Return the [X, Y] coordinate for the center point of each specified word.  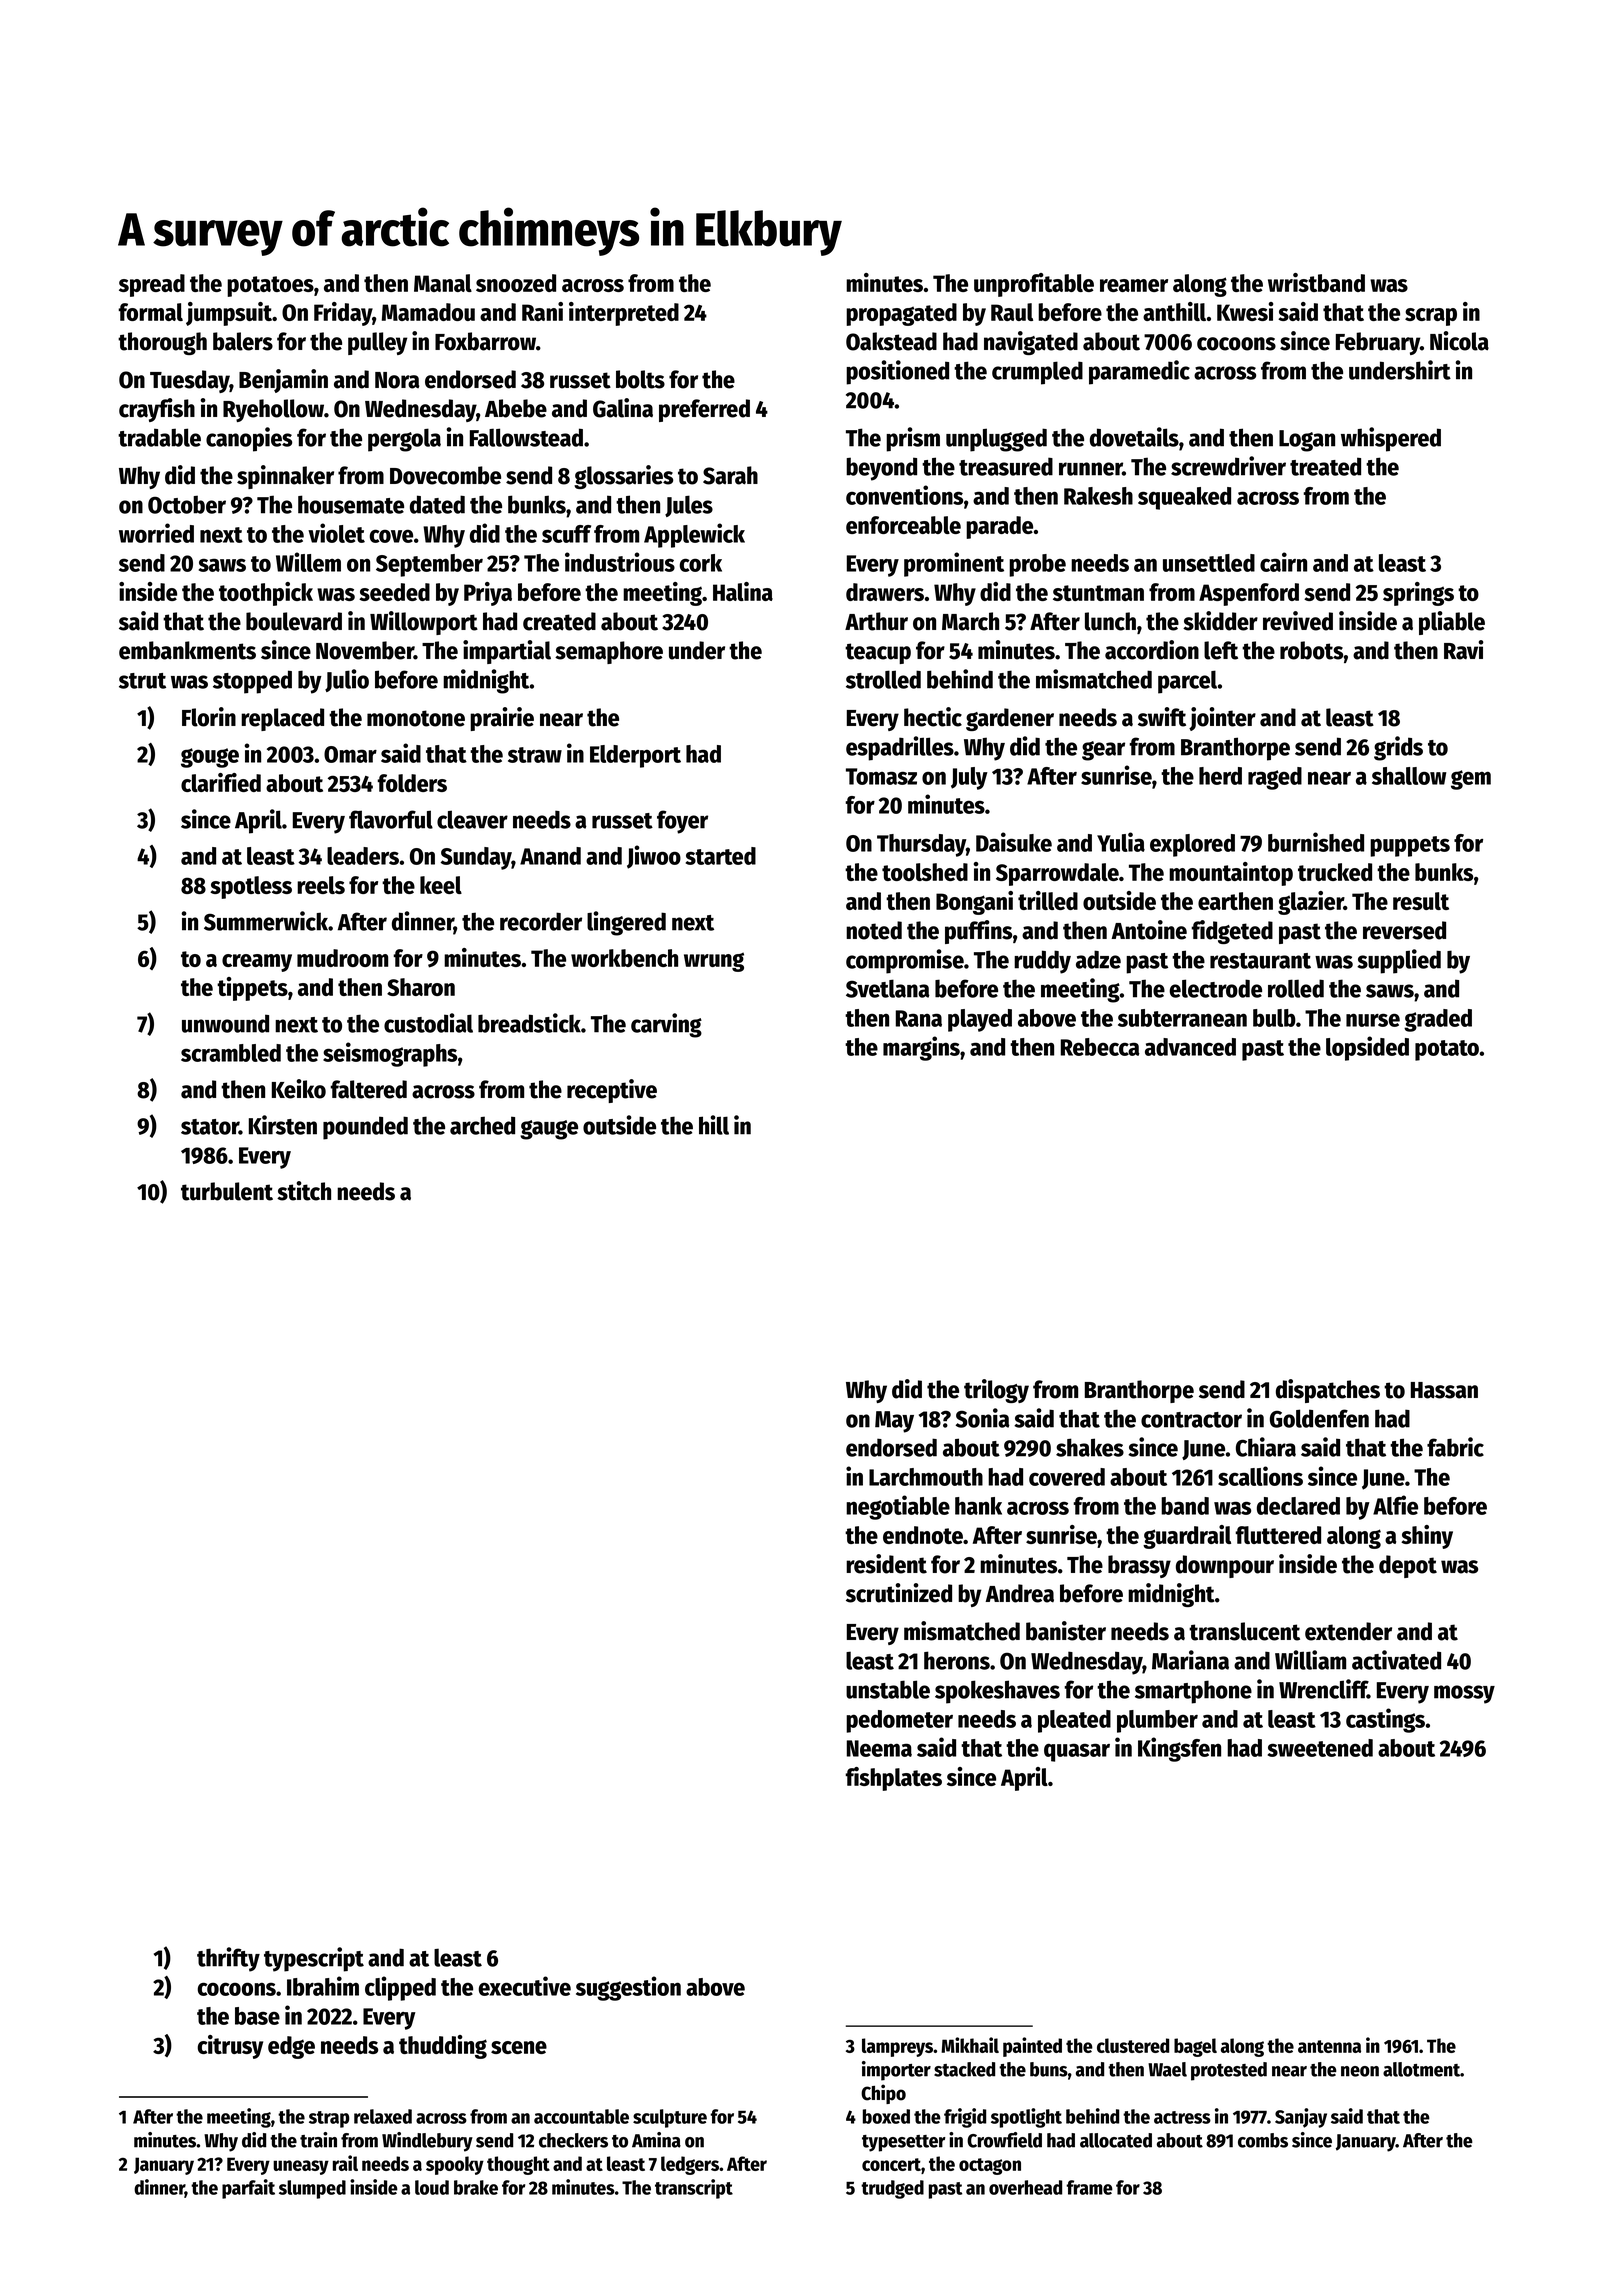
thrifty [228, 1959]
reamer [1134, 285]
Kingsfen [1179, 1749]
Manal [443, 283]
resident [886, 1564]
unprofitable [1034, 285]
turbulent [227, 1191]
